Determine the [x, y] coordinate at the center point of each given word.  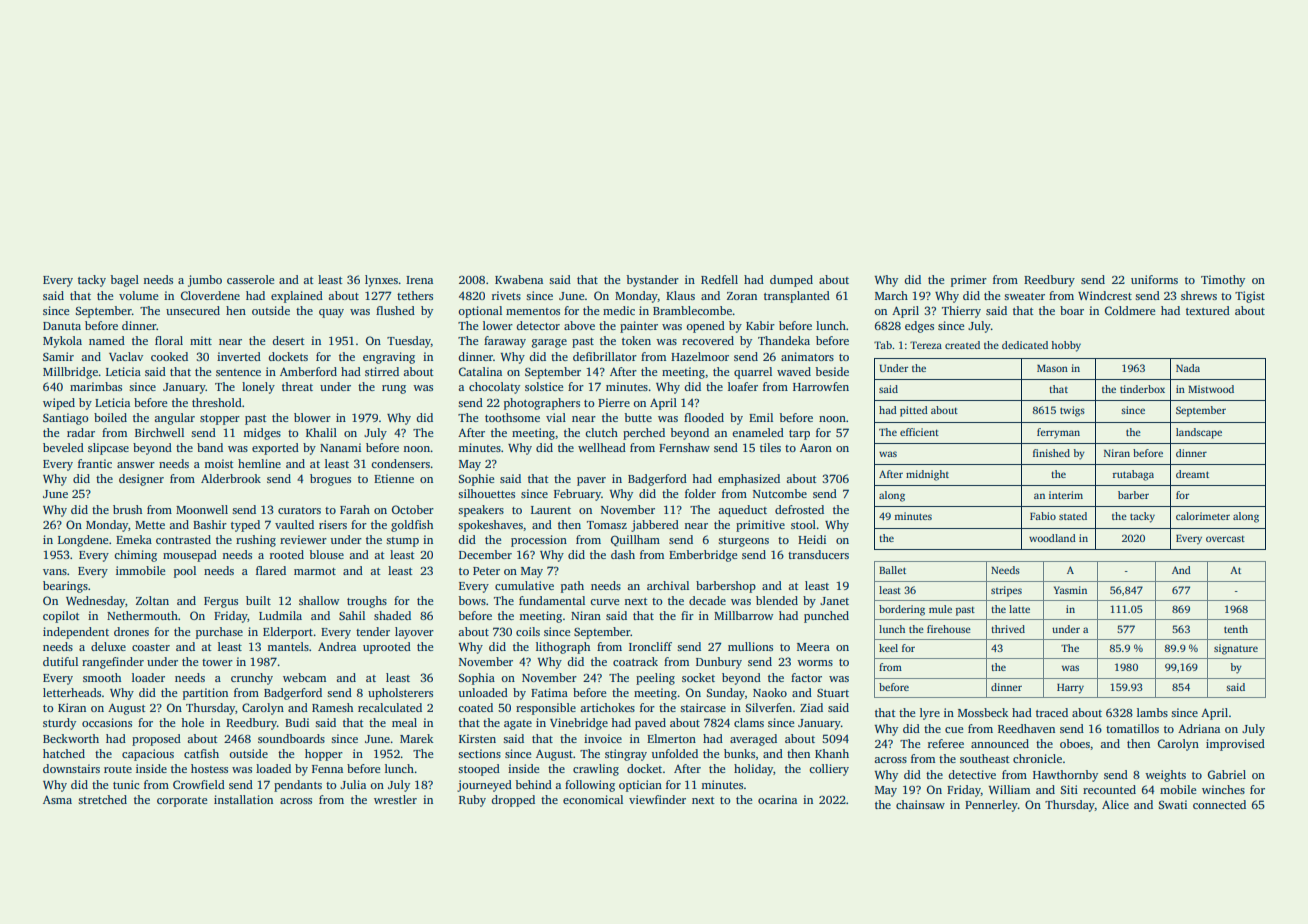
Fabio [1043, 516]
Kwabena [519, 279]
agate [518, 725]
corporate [182, 802]
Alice [1115, 804]
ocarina [777, 799]
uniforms [1154, 279]
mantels [288, 646]
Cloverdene [210, 295]
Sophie [476, 480]
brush [127, 509]
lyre [930, 714]
